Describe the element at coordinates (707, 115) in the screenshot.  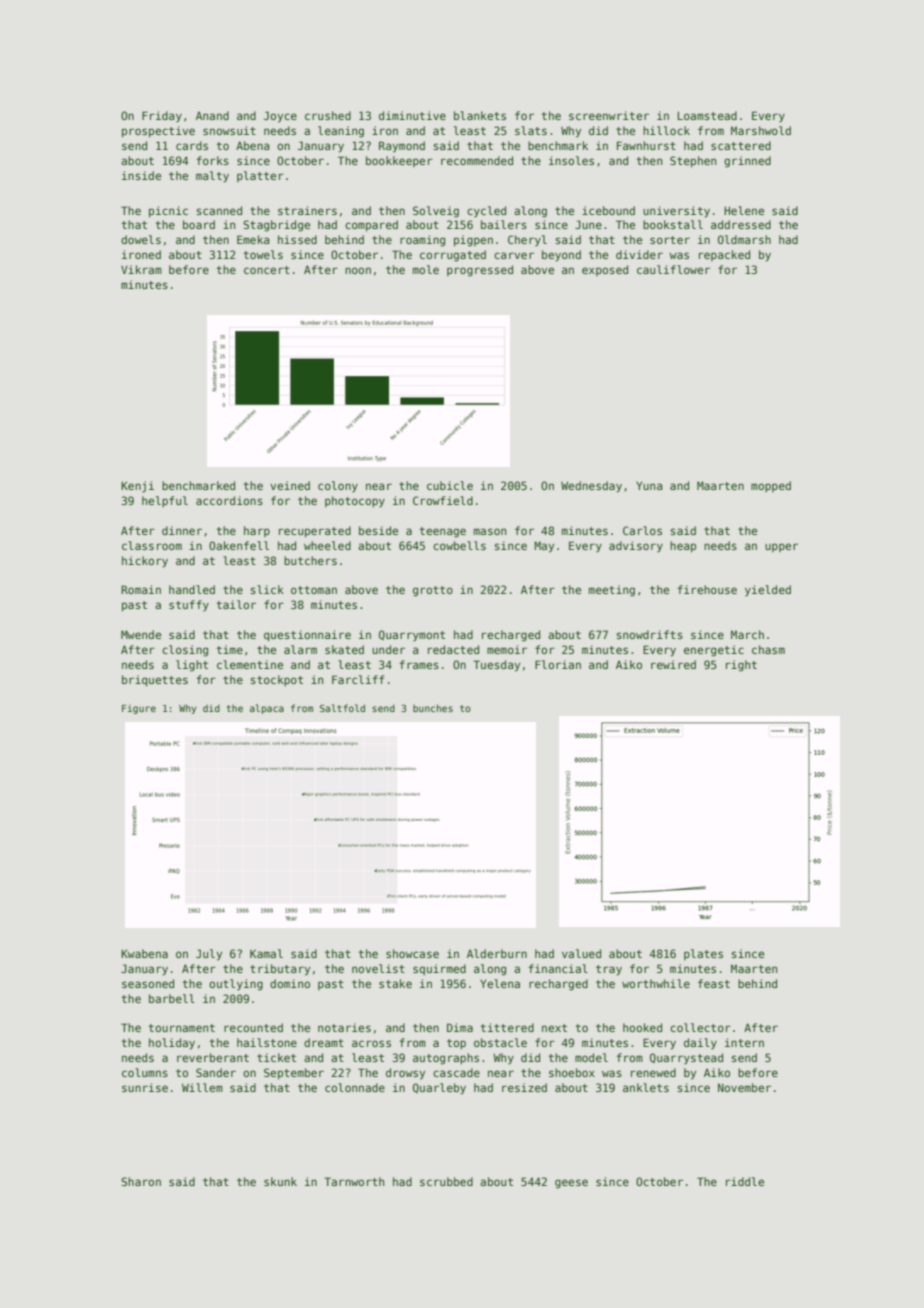
I see `Loamstead` at that location.
